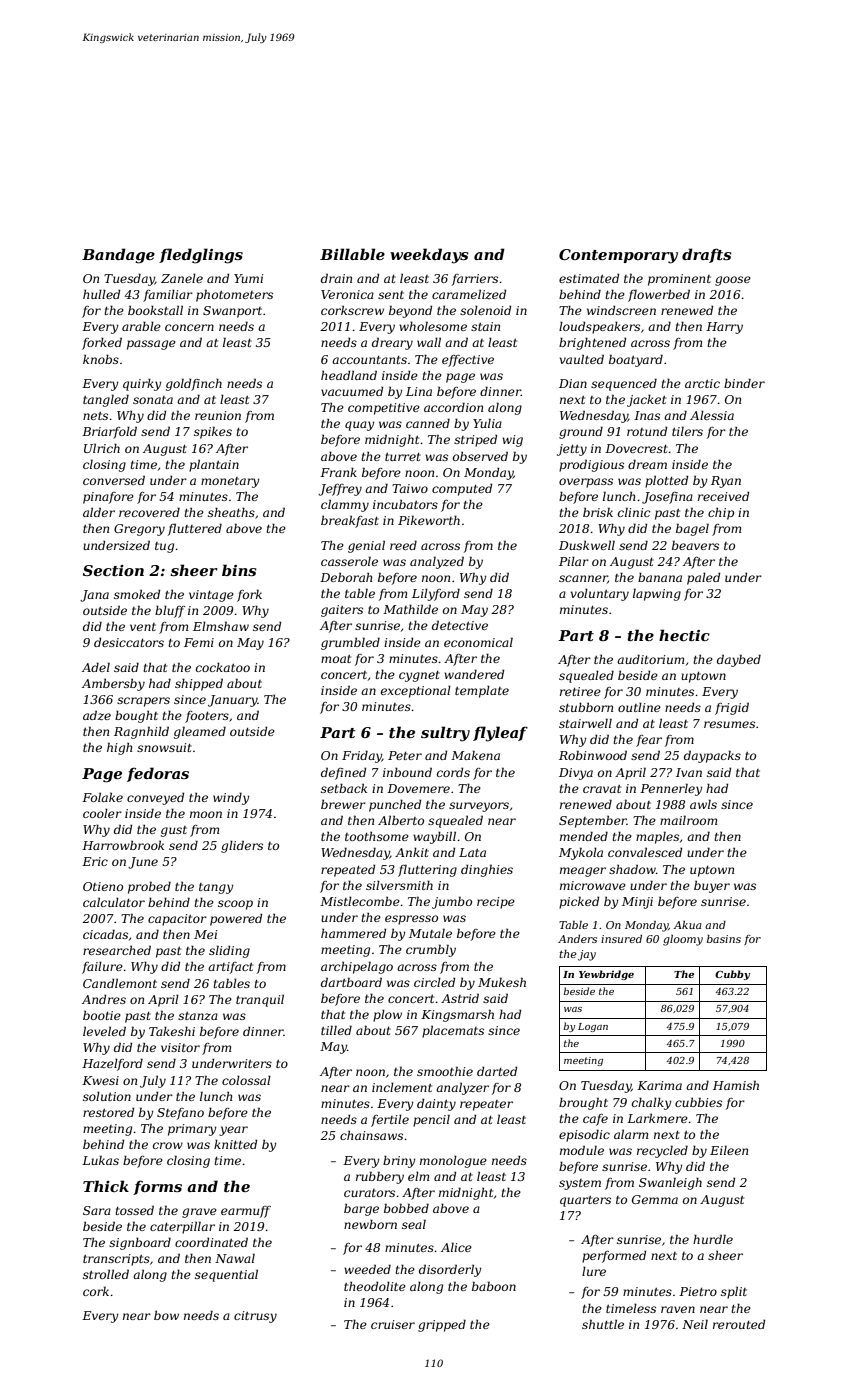  Describe the element at coordinates (445, 1071) in the document. I see `smoothie` at that location.
